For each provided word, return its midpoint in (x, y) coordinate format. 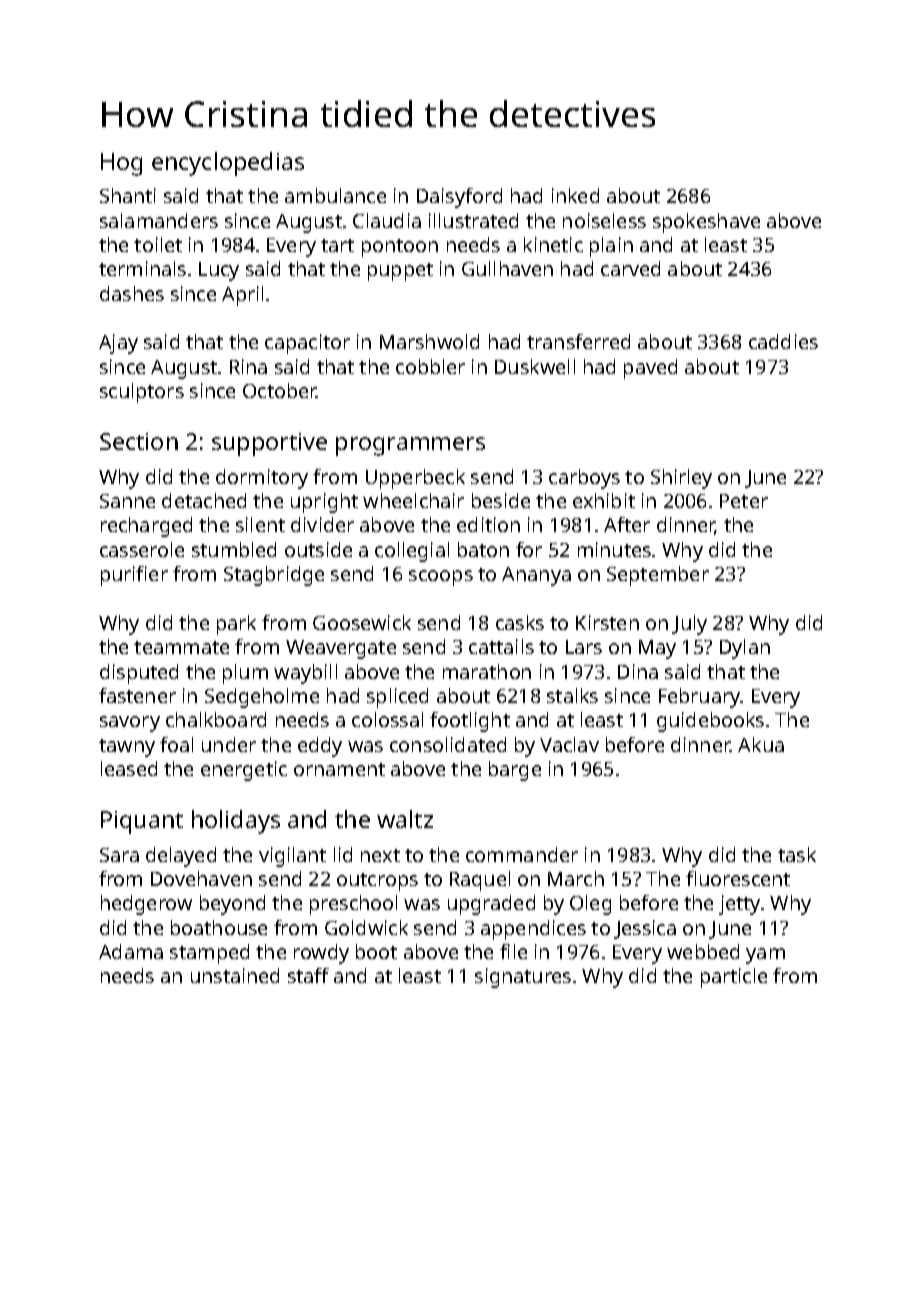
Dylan (745, 649)
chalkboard (216, 719)
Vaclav (569, 744)
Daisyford (459, 198)
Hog (121, 164)
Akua (761, 744)
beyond (232, 905)
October (280, 390)
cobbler (430, 366)
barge (515, 771)
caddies (783, 341)
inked (575, 195)
